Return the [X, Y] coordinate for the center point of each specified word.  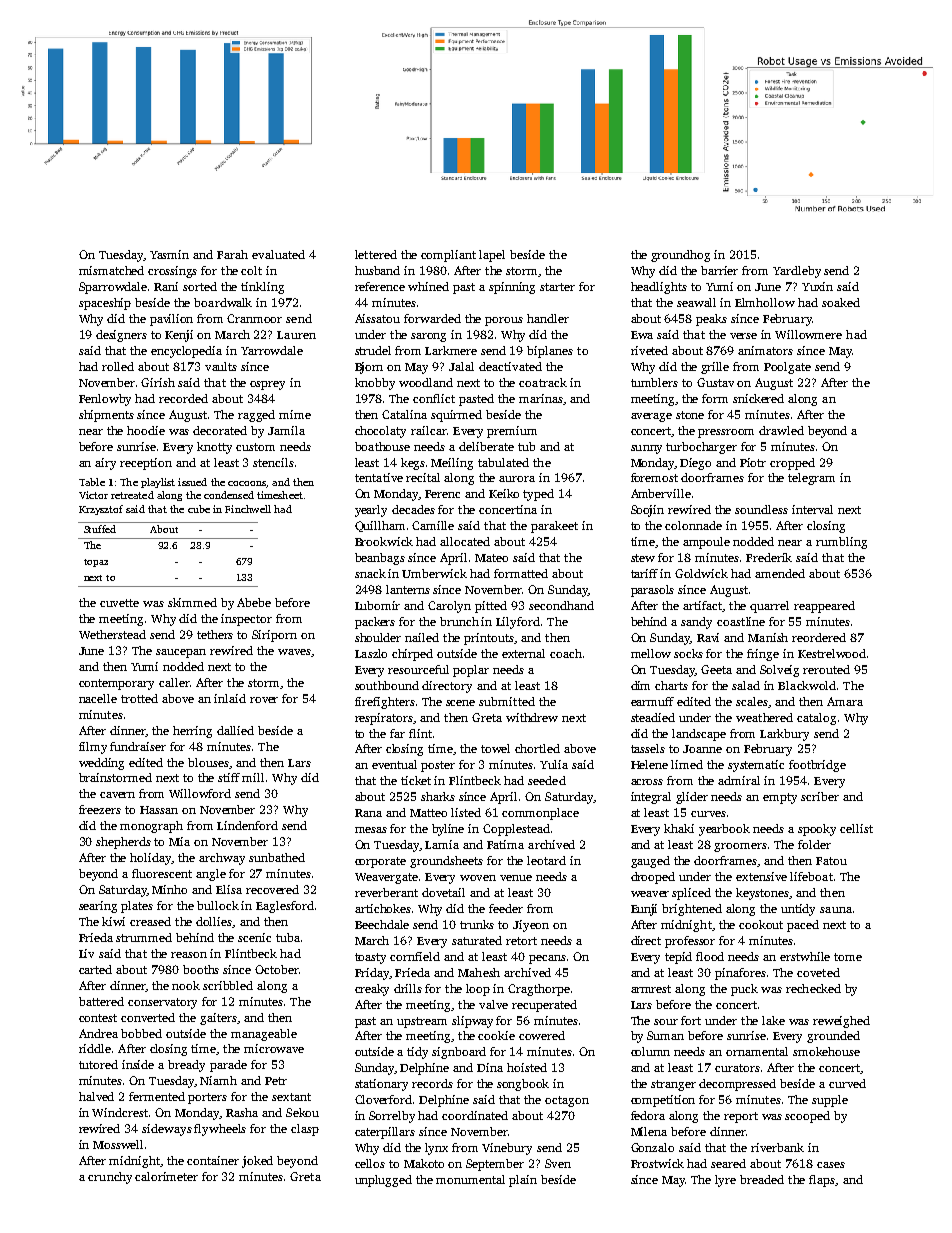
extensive [761, 876]
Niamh [218, 1080]
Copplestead [516, 830]
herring [192, 732]
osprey [267, 385]
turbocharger [701, 448]
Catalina [404, 414]
